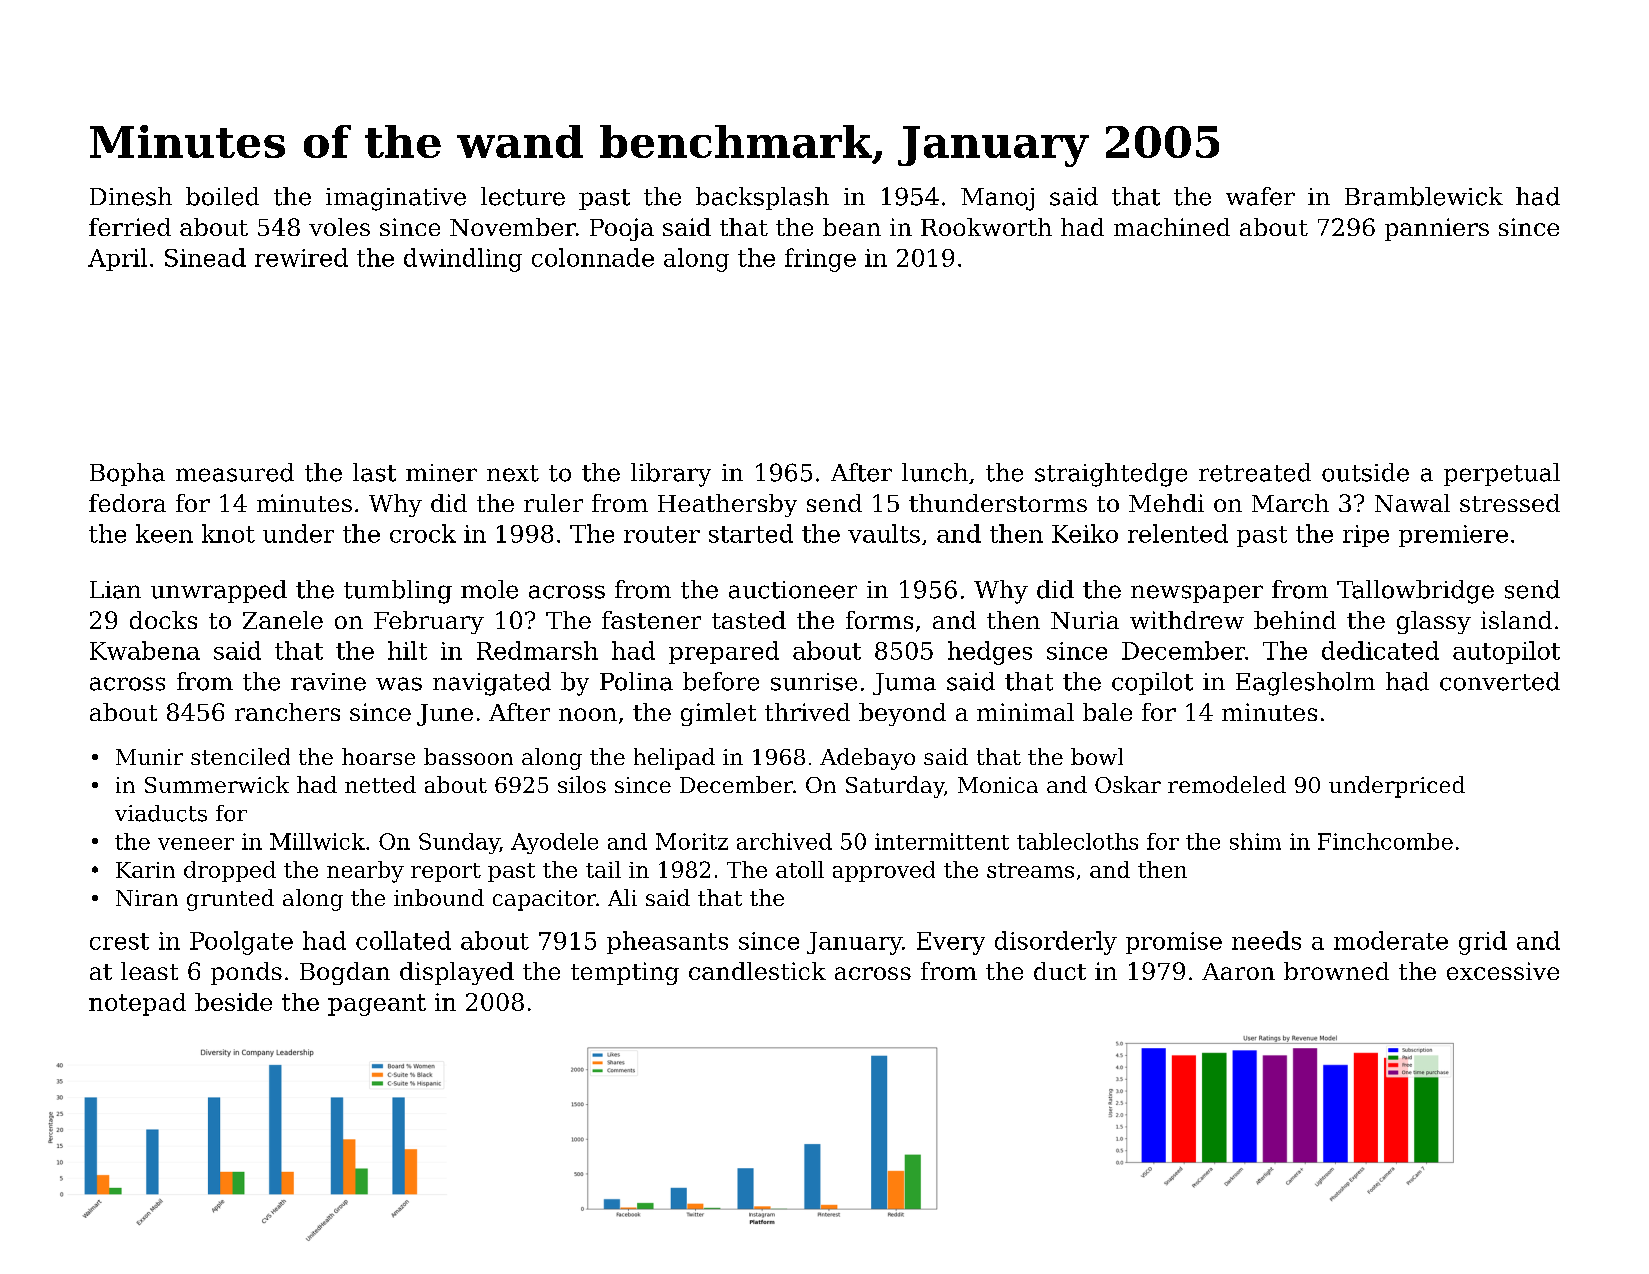 The height and width of the screenshot is (1274, 1649). I want to click on bean, so click(852, 227).
